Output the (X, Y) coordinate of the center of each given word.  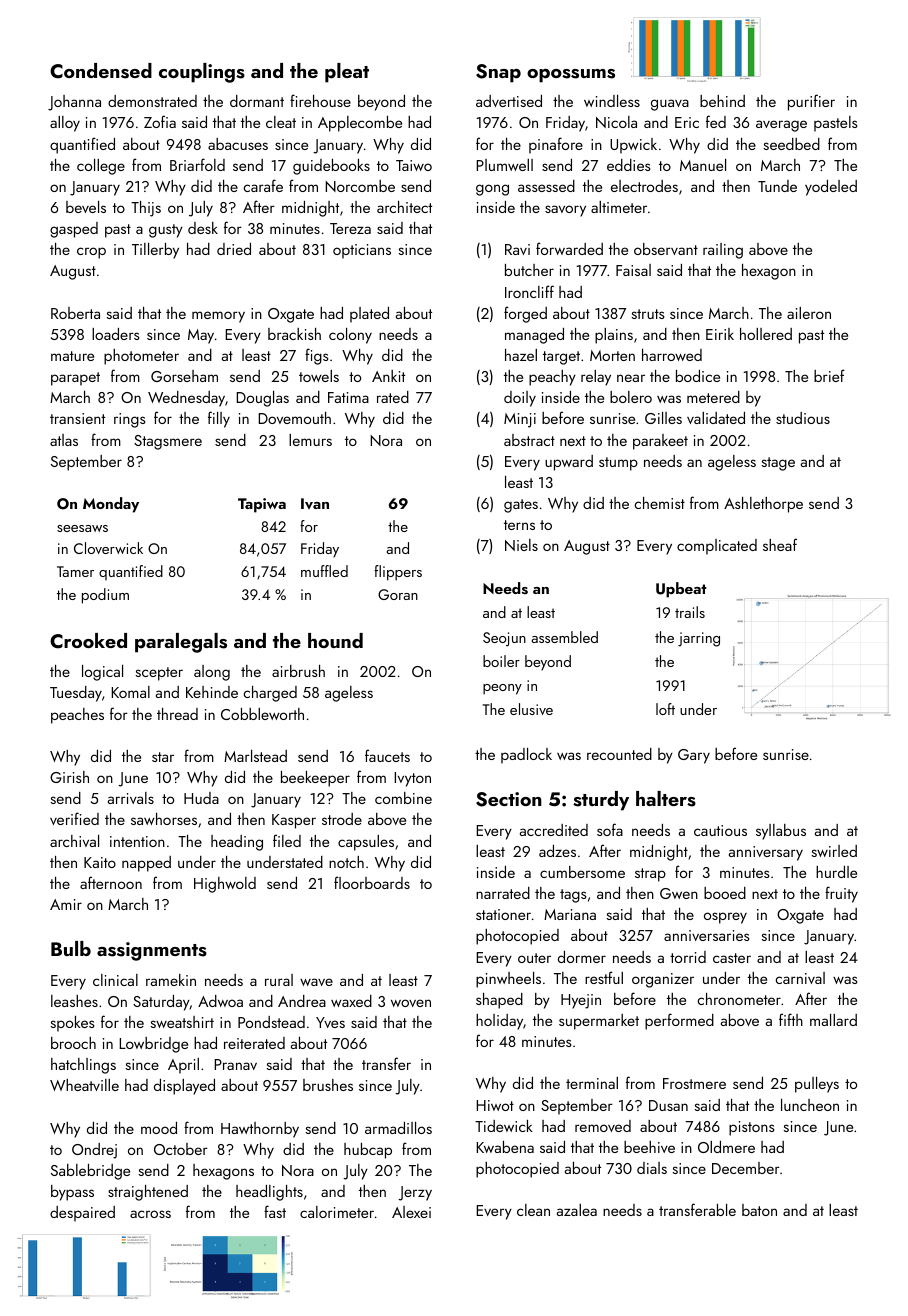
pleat (347, 73)
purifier (811, 102)
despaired (82, 1214)
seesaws (82, 528)
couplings (202, 73)
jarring (699, 639)
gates (521, 506)
